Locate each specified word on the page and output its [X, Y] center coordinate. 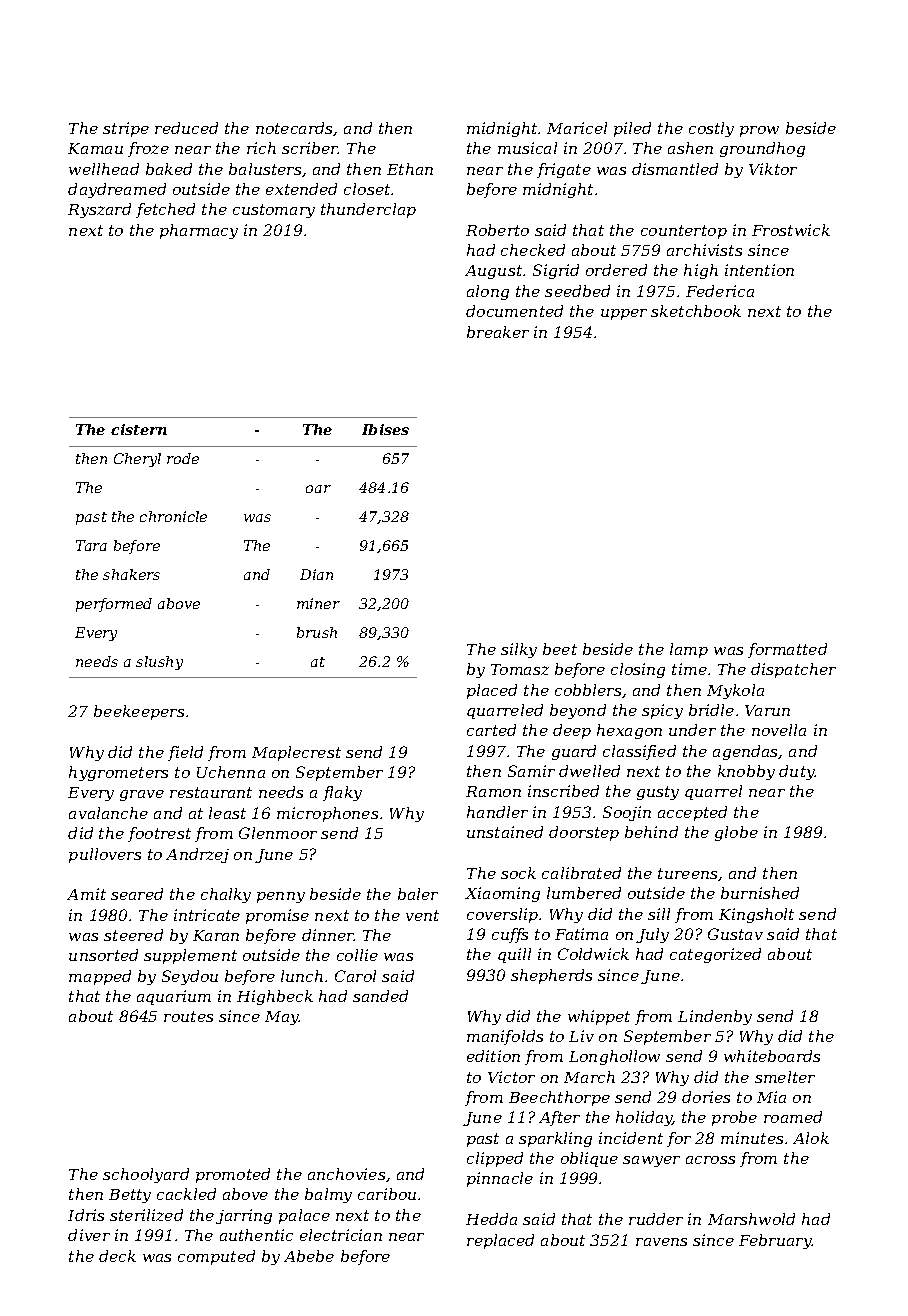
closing [638, 670]
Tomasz [520, 669]
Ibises [385, 429]
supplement [190, 956]
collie [357, 955]
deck [117, 1256]
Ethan [410, 169]
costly [711, 129]
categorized [715, 955]
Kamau [95, 148]
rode [183, 458]
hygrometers [118, 773]
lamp [689, 650]
